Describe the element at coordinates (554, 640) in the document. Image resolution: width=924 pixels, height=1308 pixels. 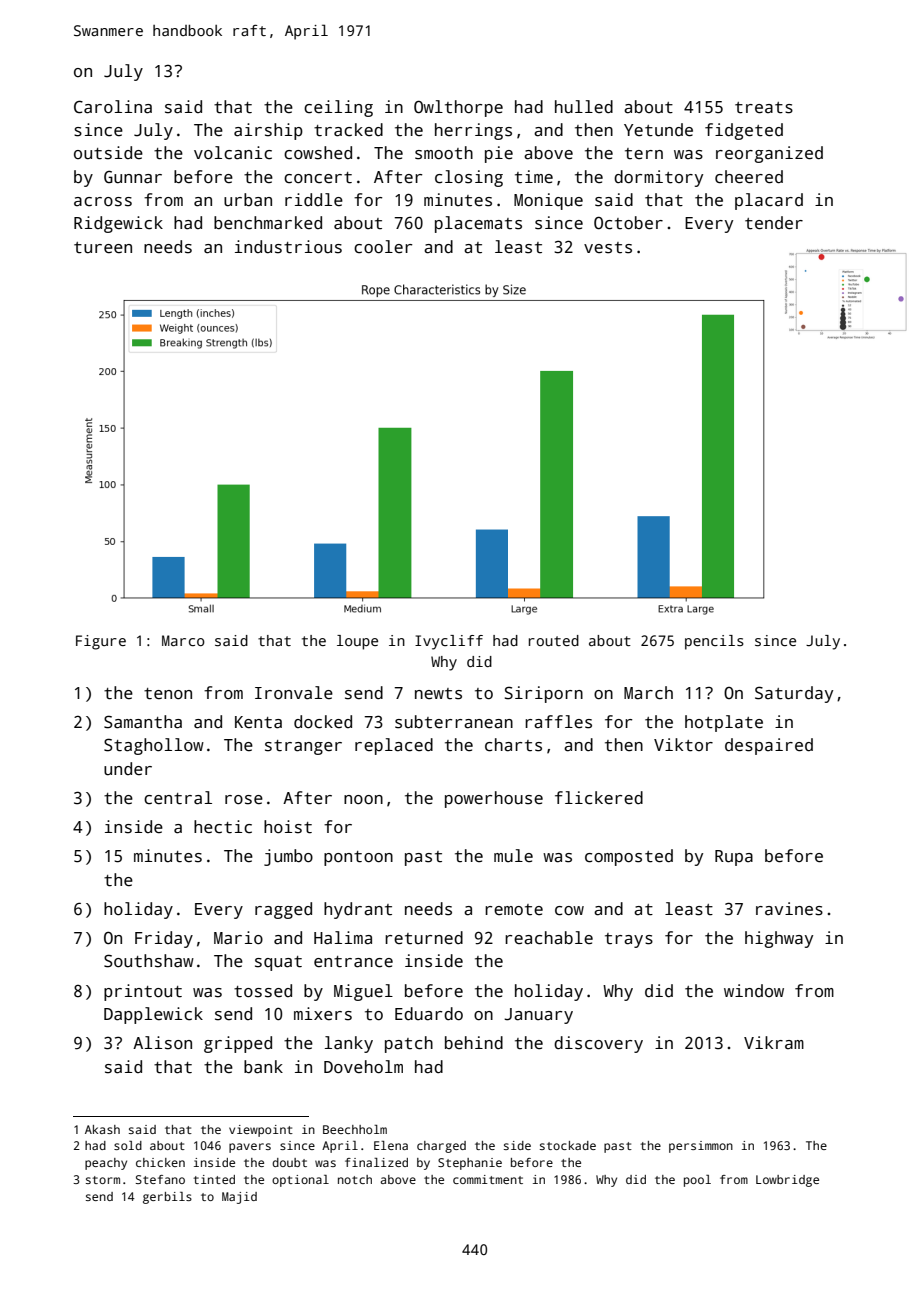
I see `routed` at that location.
